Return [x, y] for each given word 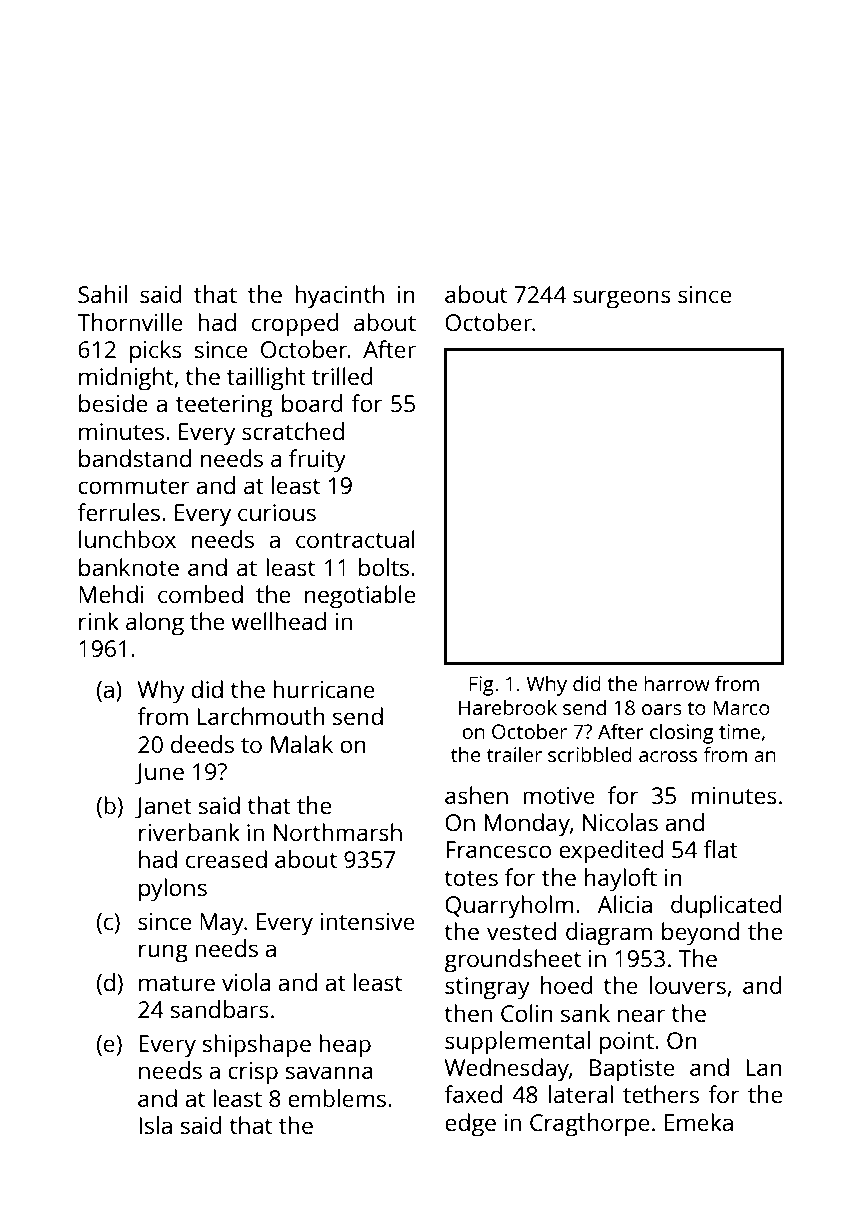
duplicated [726, 907]
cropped [295, 325]
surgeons [622, 299]
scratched [293, 431]
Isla [155, 1125]
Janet [163, 808]
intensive [367, 921]
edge [470, 1125]
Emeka [699, 1122]
